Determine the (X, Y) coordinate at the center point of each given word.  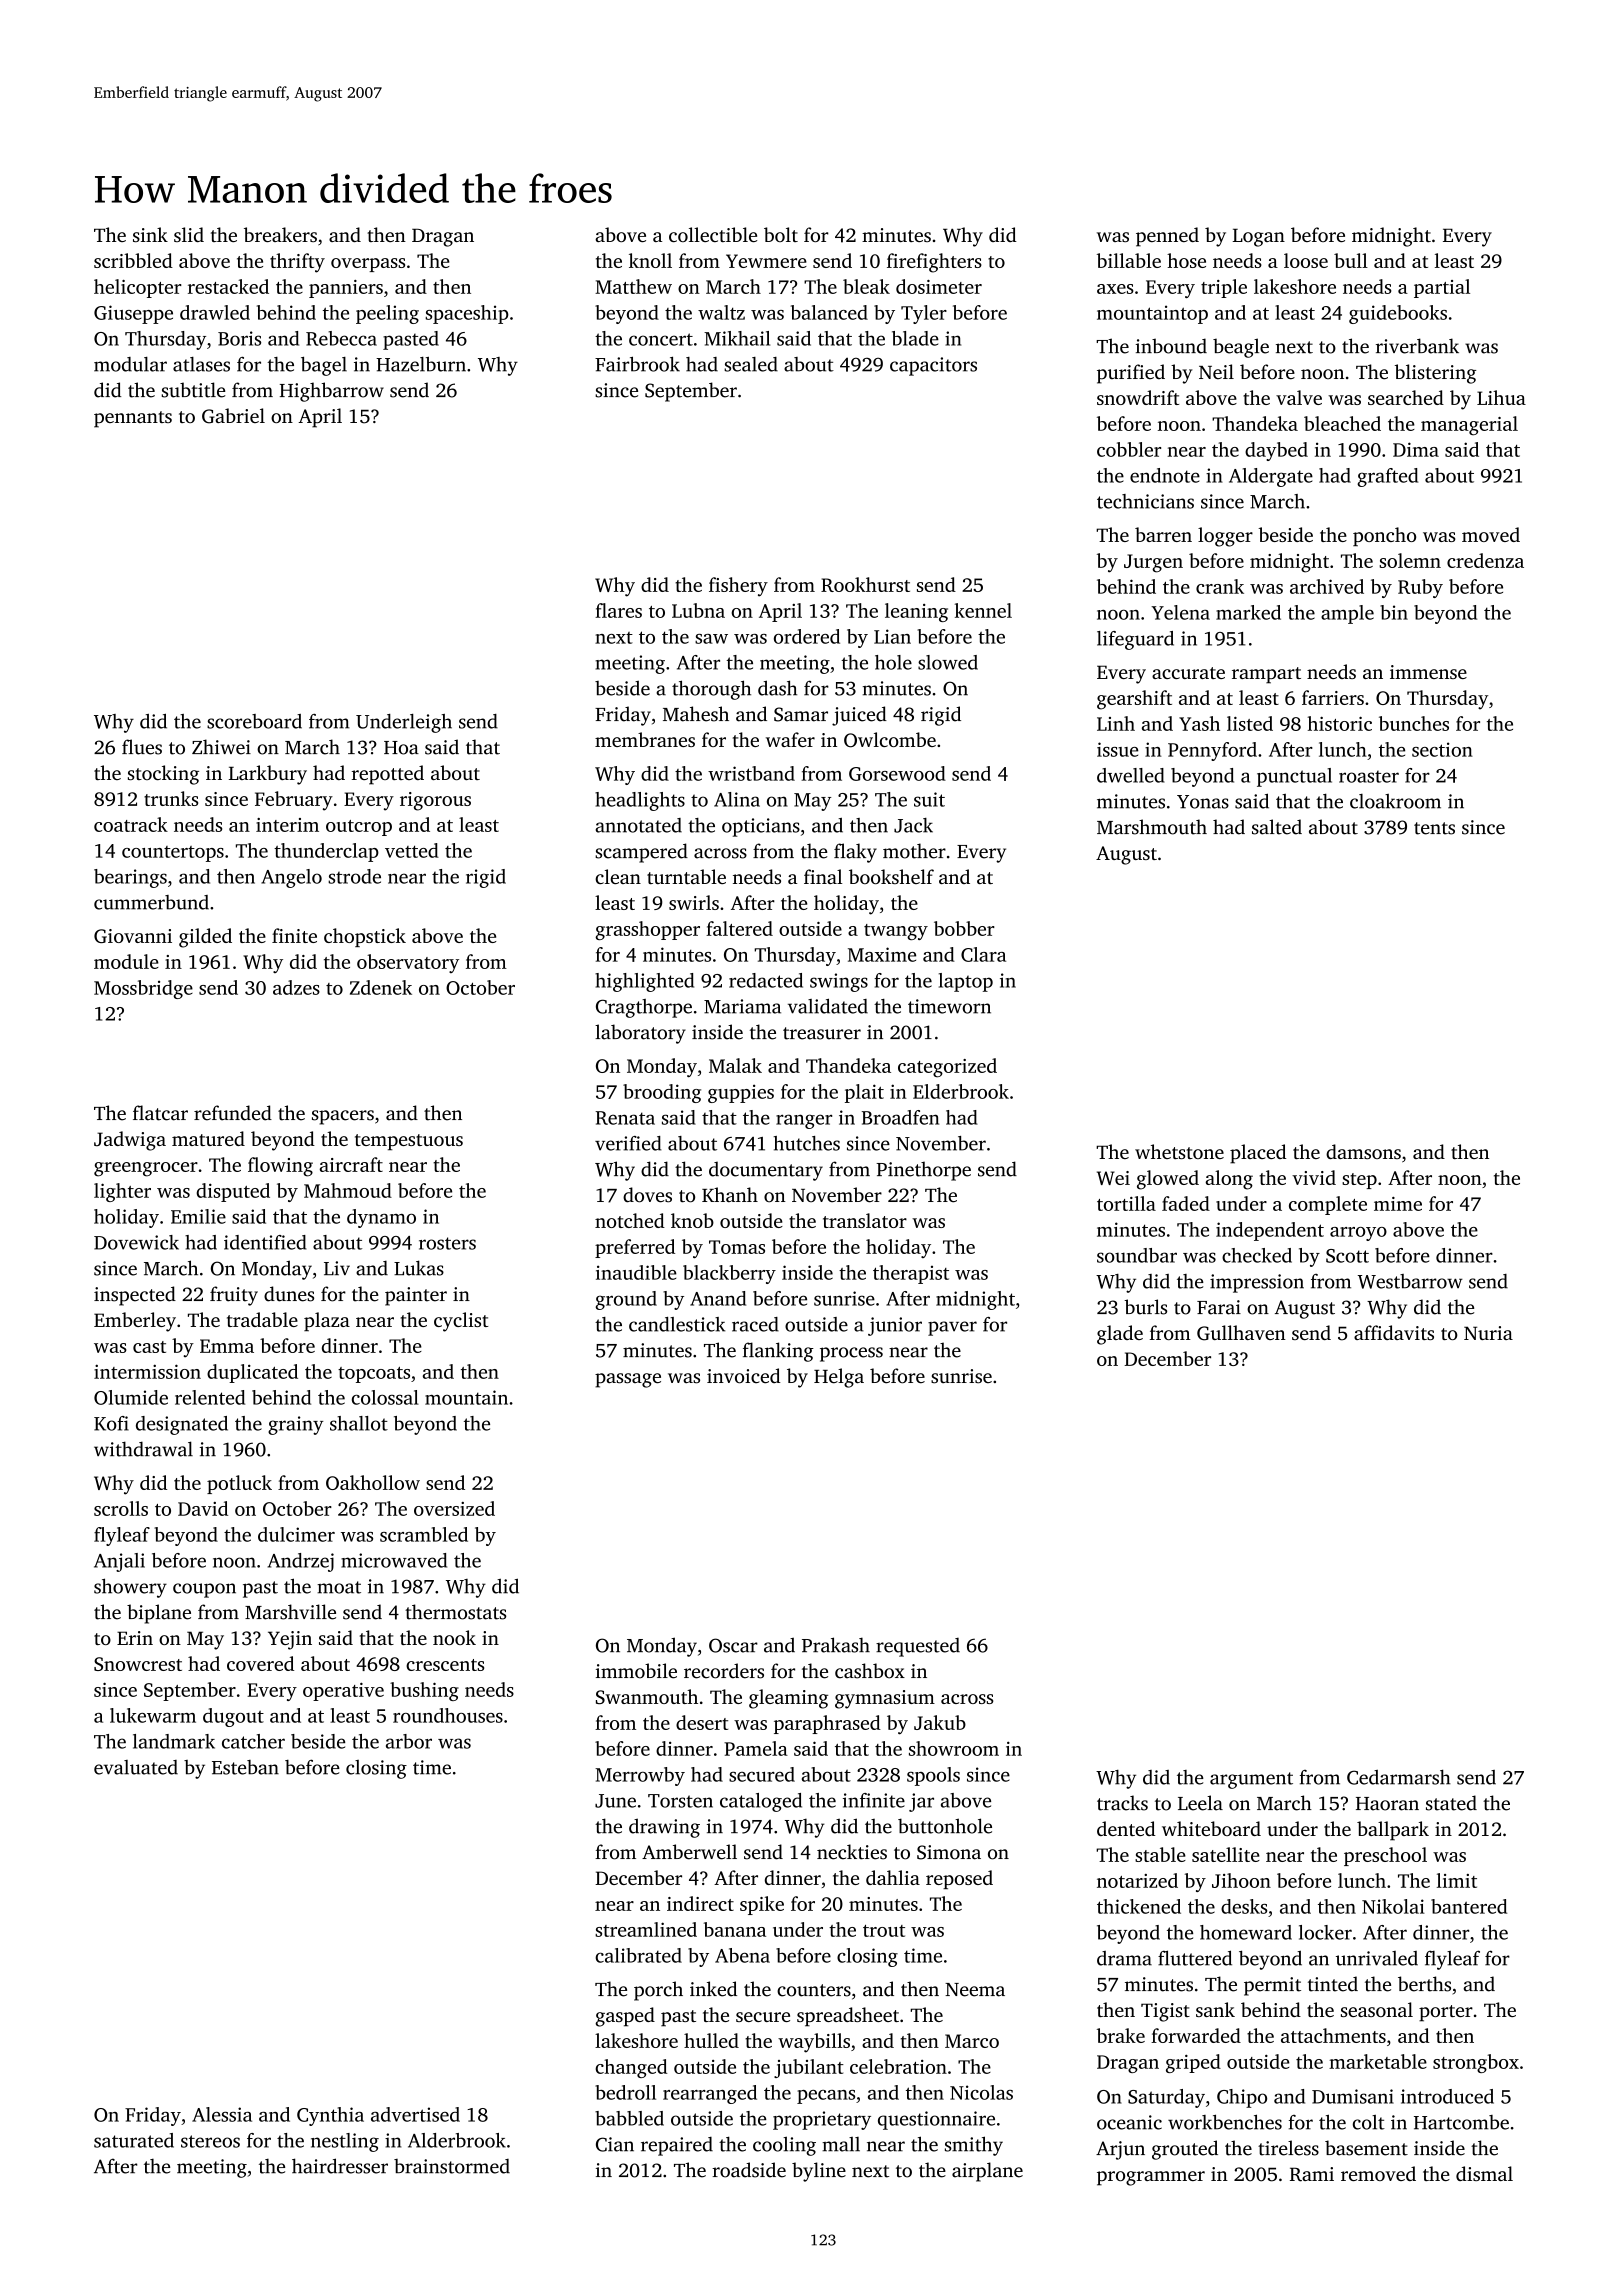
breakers (280, 234)
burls (1145, 1307)
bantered (1469, 1906)
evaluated (136, 1767)
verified (628, 1143)
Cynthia (330, 2116)
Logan (1259, 238)
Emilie (198, 1216)
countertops (173, 854)
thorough (711, 690)
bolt (781, 234)
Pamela (756, 1748)
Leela (1200, 1803)
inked (713, 1989)
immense (1428, 672)
